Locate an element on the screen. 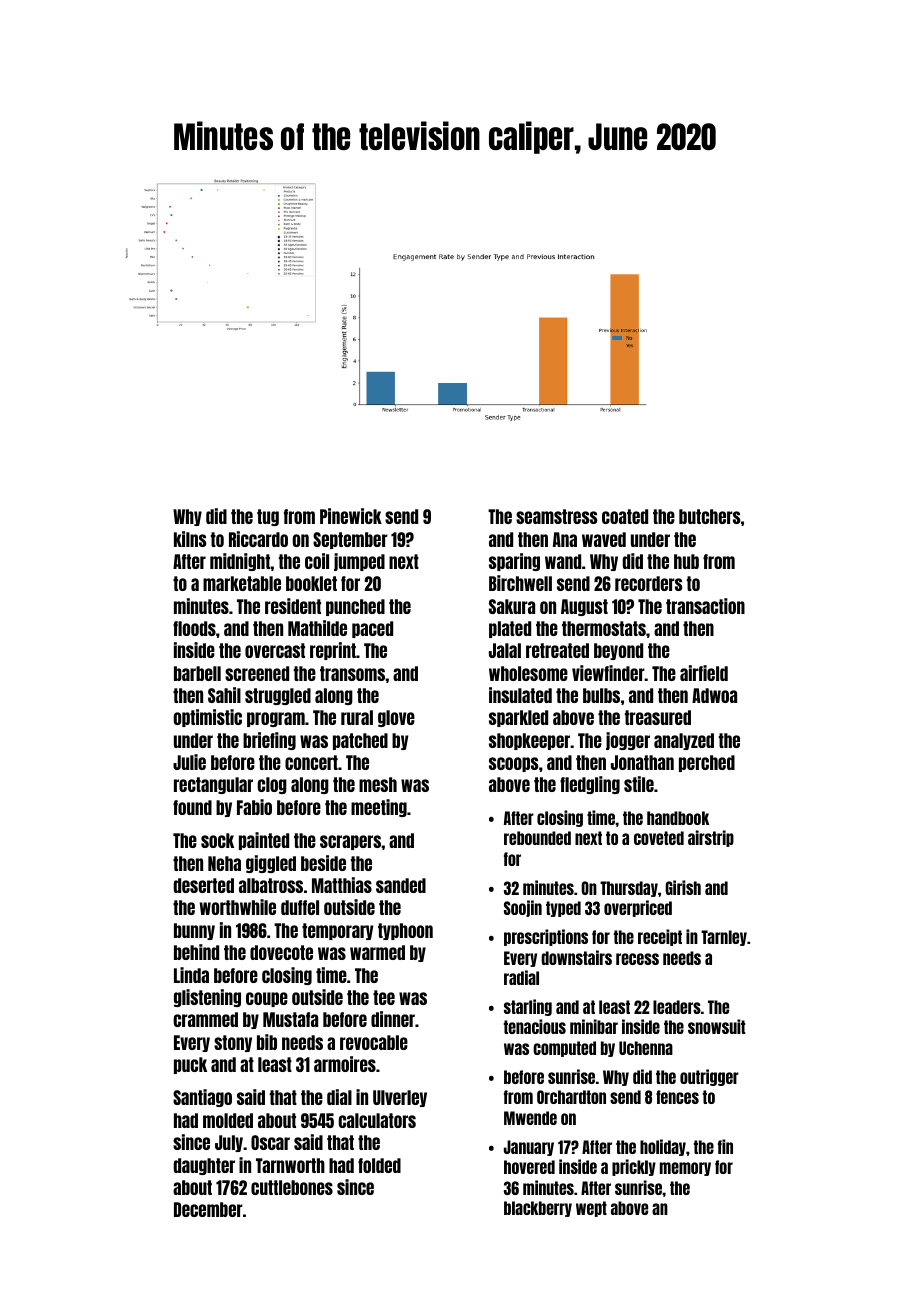  temporary is located at coordinates (338, 931).
